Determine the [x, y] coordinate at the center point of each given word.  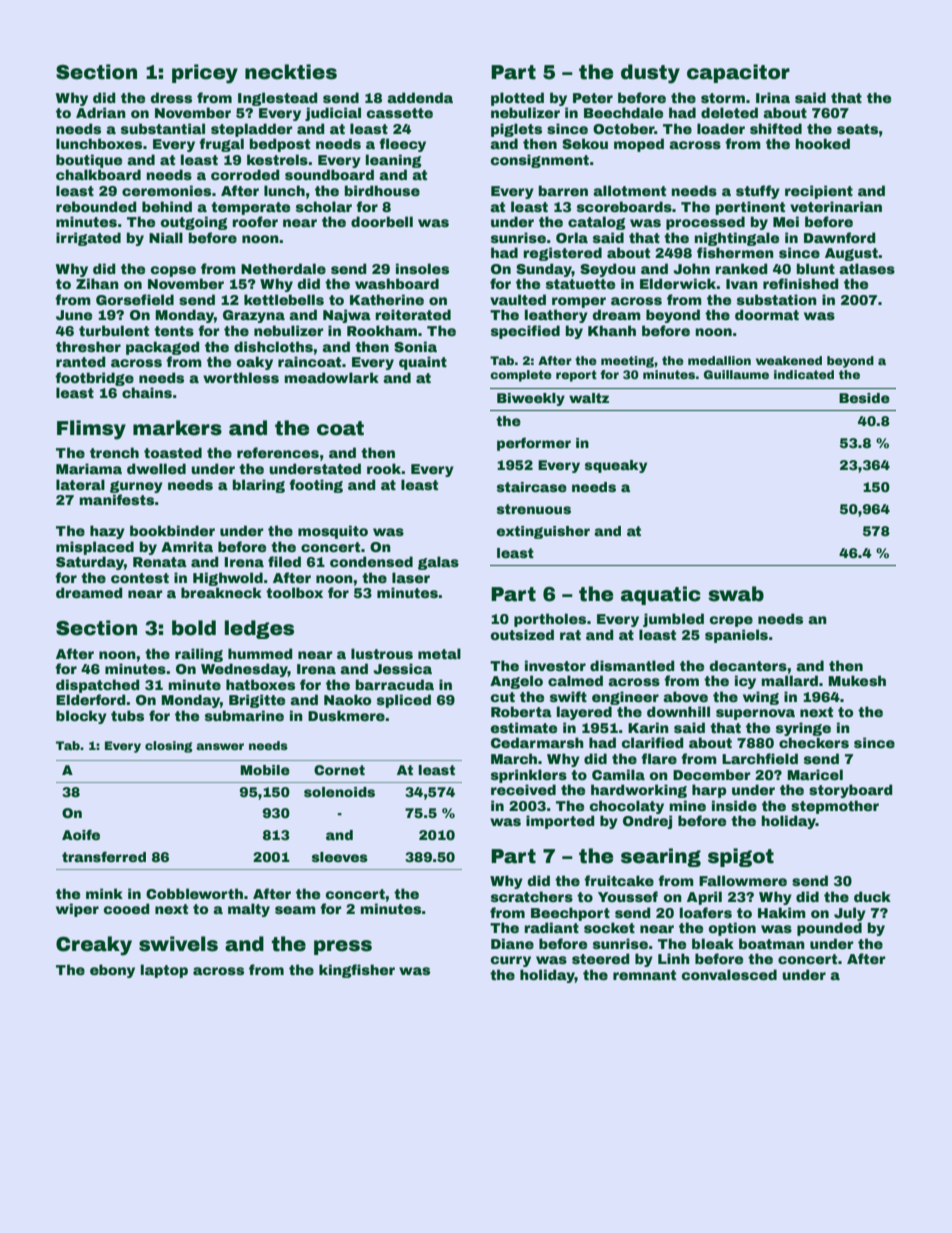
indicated [804, 374]
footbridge [94, 379]
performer [534, 444]
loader [721, 128]
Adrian [101, 112]
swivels [178, 944]
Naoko [347, 699]
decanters [748, 665]
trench [114, 452]
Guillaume [736, 374]
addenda [420, 97]
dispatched [98, 686]
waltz [589, 398]
